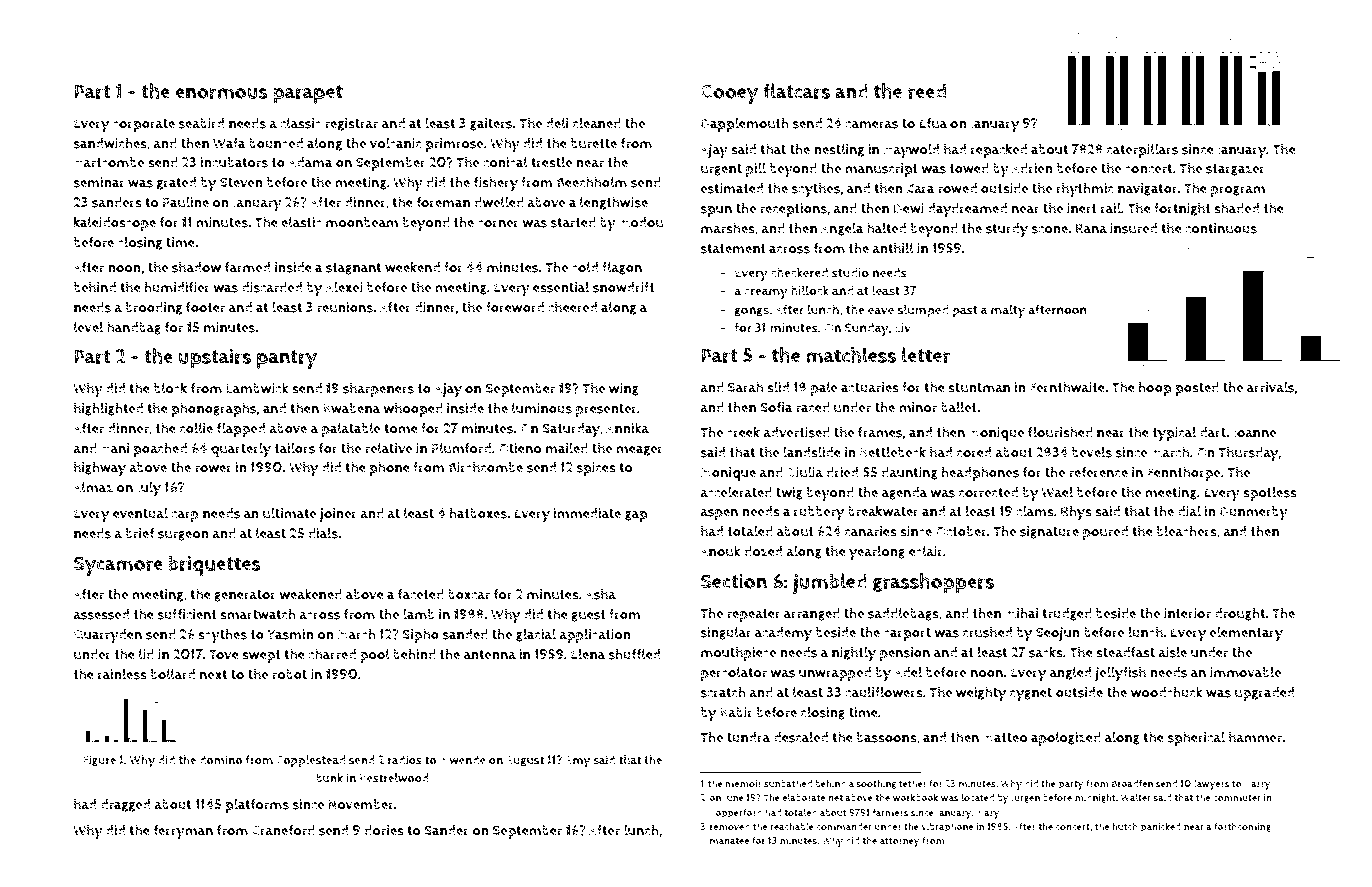 The image size is (1372, 887). Describe the element at coordinates (729, 94) in the page. I see `Gooey` at that location.
